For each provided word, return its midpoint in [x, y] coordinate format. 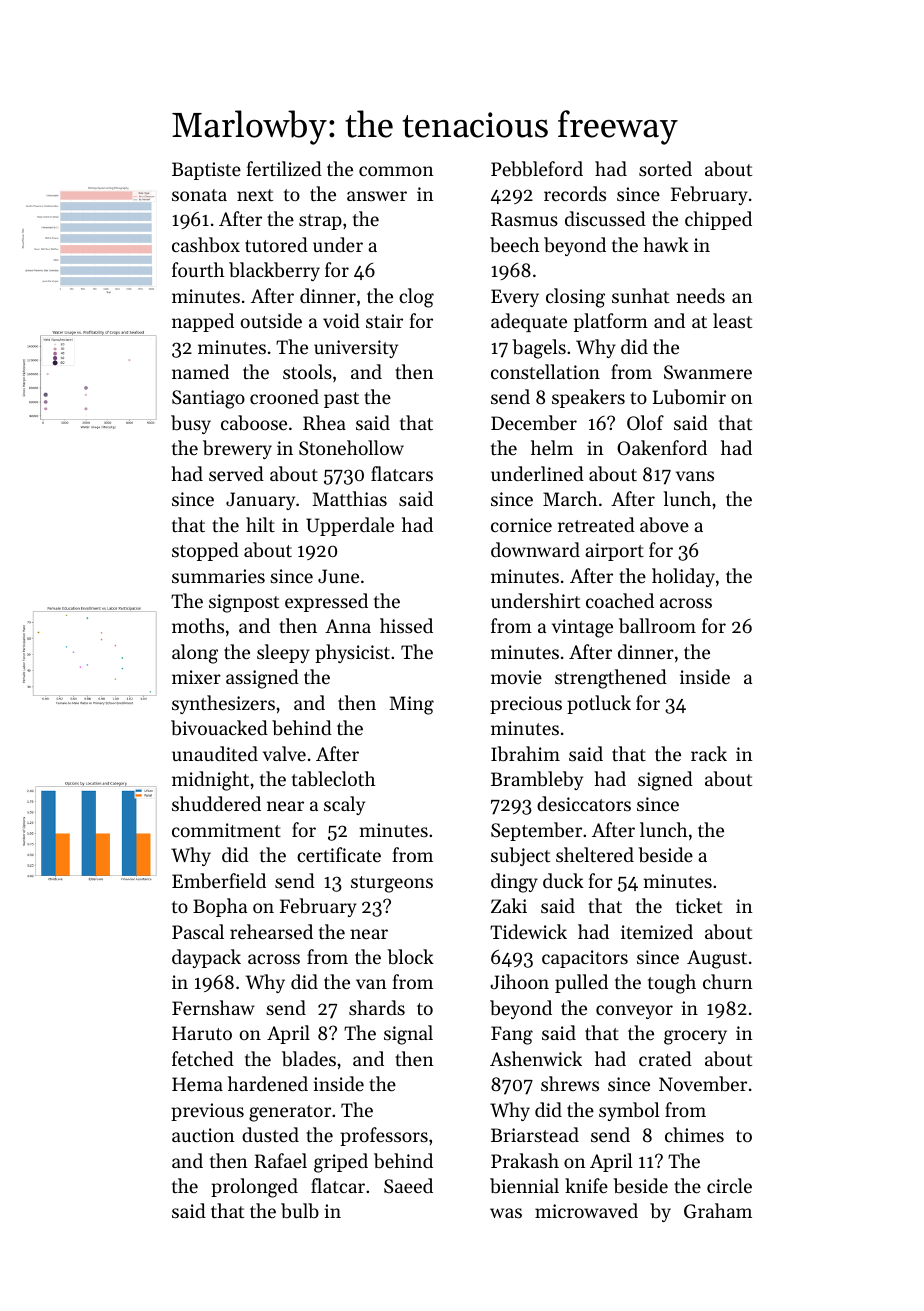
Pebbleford [537, 169]
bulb [300, 1211]
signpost [244, 603]
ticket [699, 905]
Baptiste [206, 171]
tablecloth [333, 778]
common [396, 171]
